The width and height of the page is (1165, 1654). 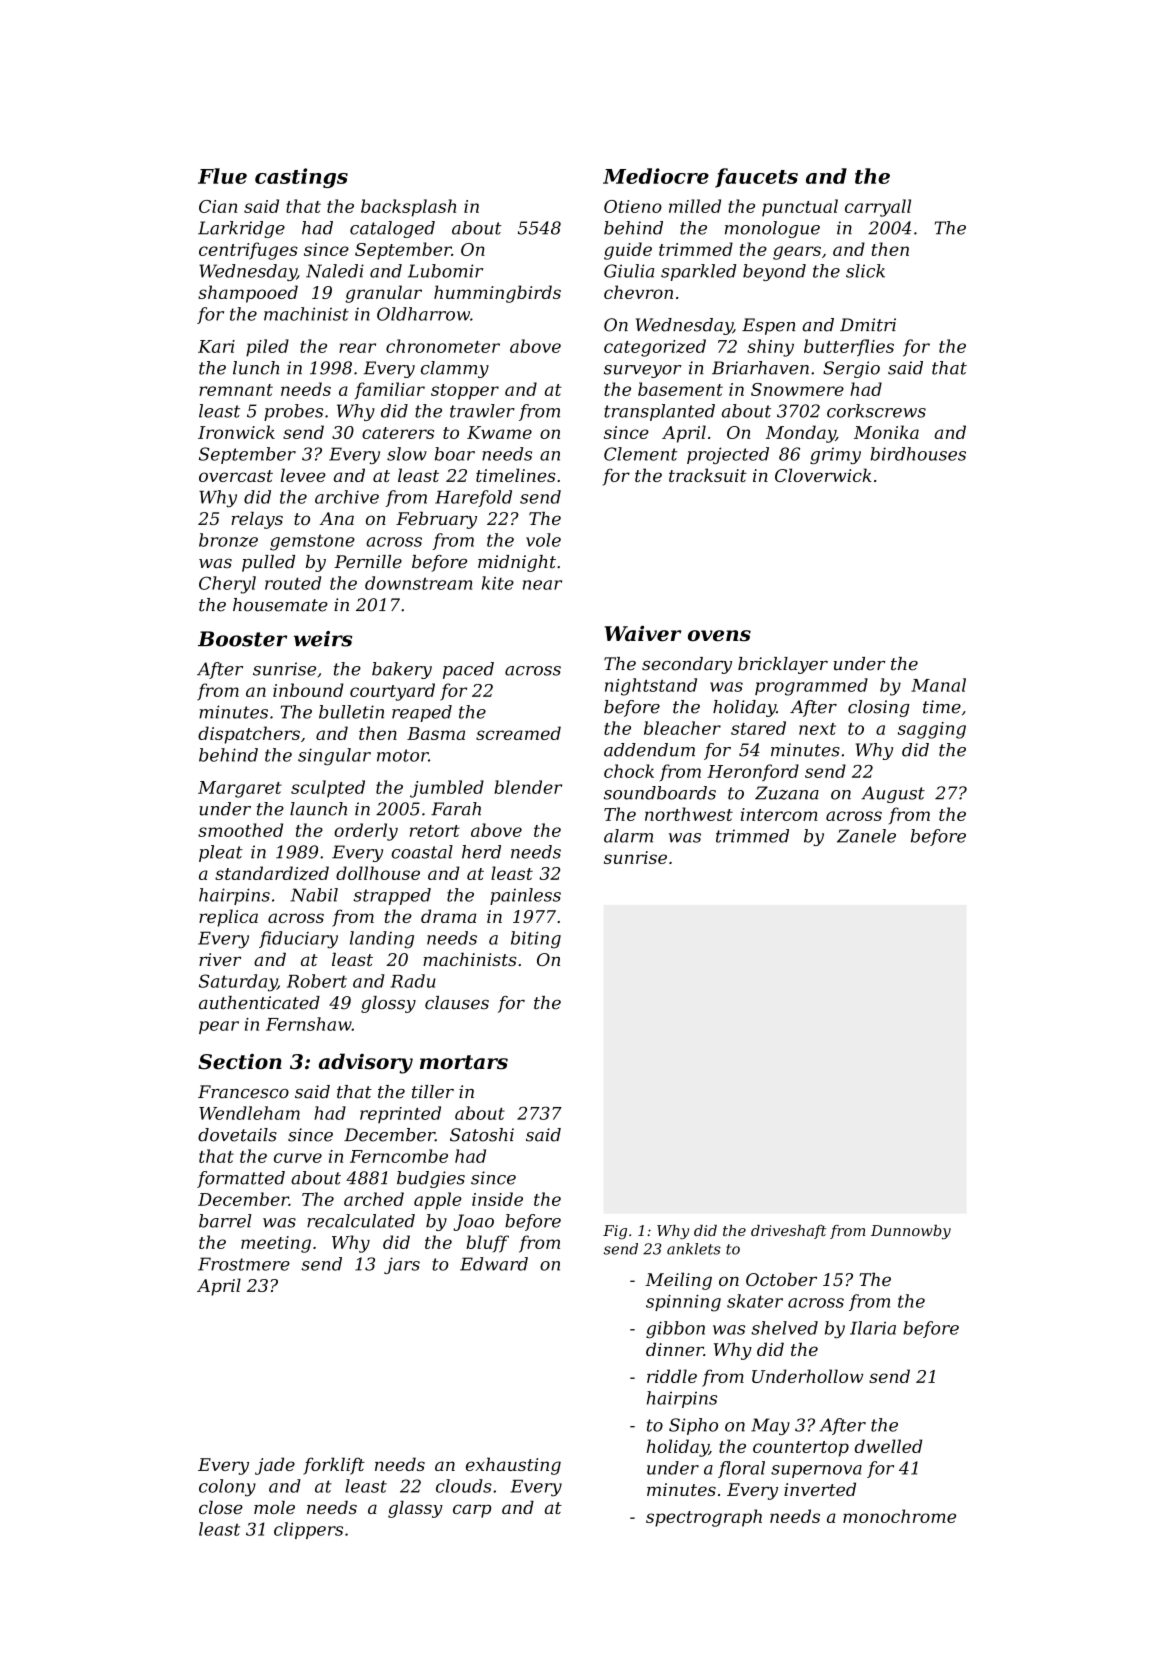 What do you see at coordinates (308, 690) in the page?
I see `inbound` at bounding box center [308, 690].
